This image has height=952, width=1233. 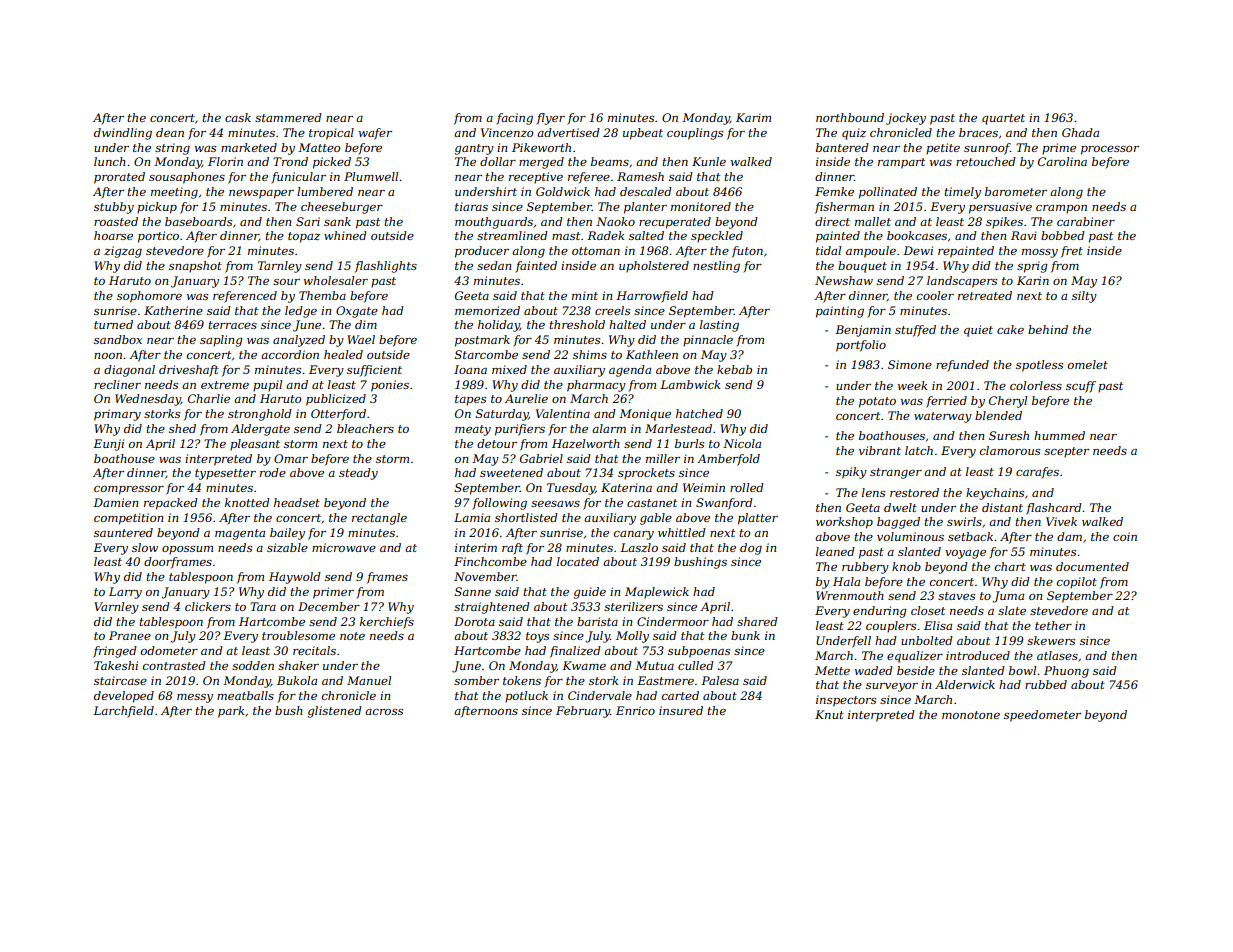 I want to click on Larchfield, so click(x=123, y=712).
